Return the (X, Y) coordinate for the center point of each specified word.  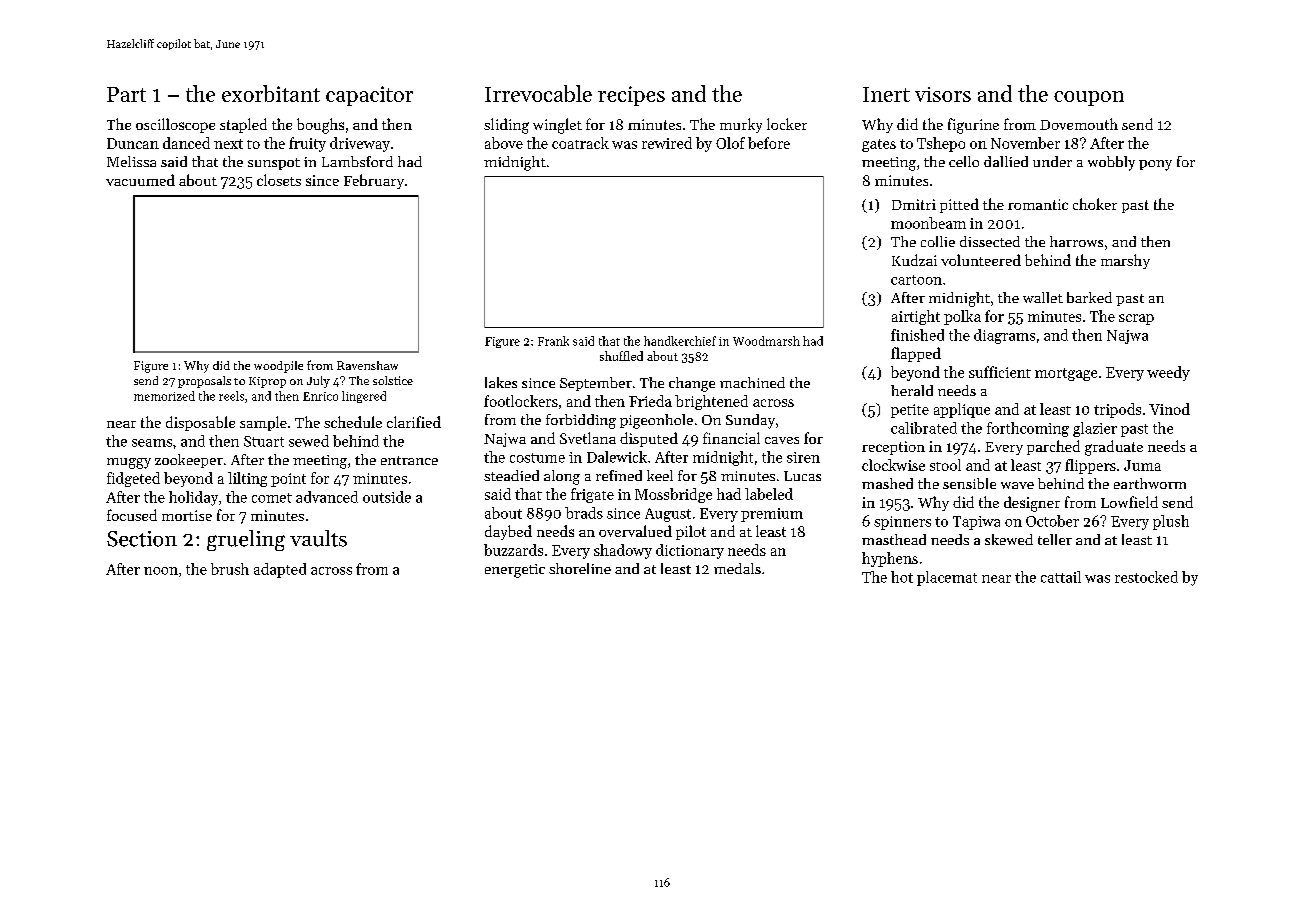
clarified (414, 422)
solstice (393, 380)
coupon (1089, 98)
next (228, 144)
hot (902, 577)
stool (945, 465)
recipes (631, 96)
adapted (280, 570)
